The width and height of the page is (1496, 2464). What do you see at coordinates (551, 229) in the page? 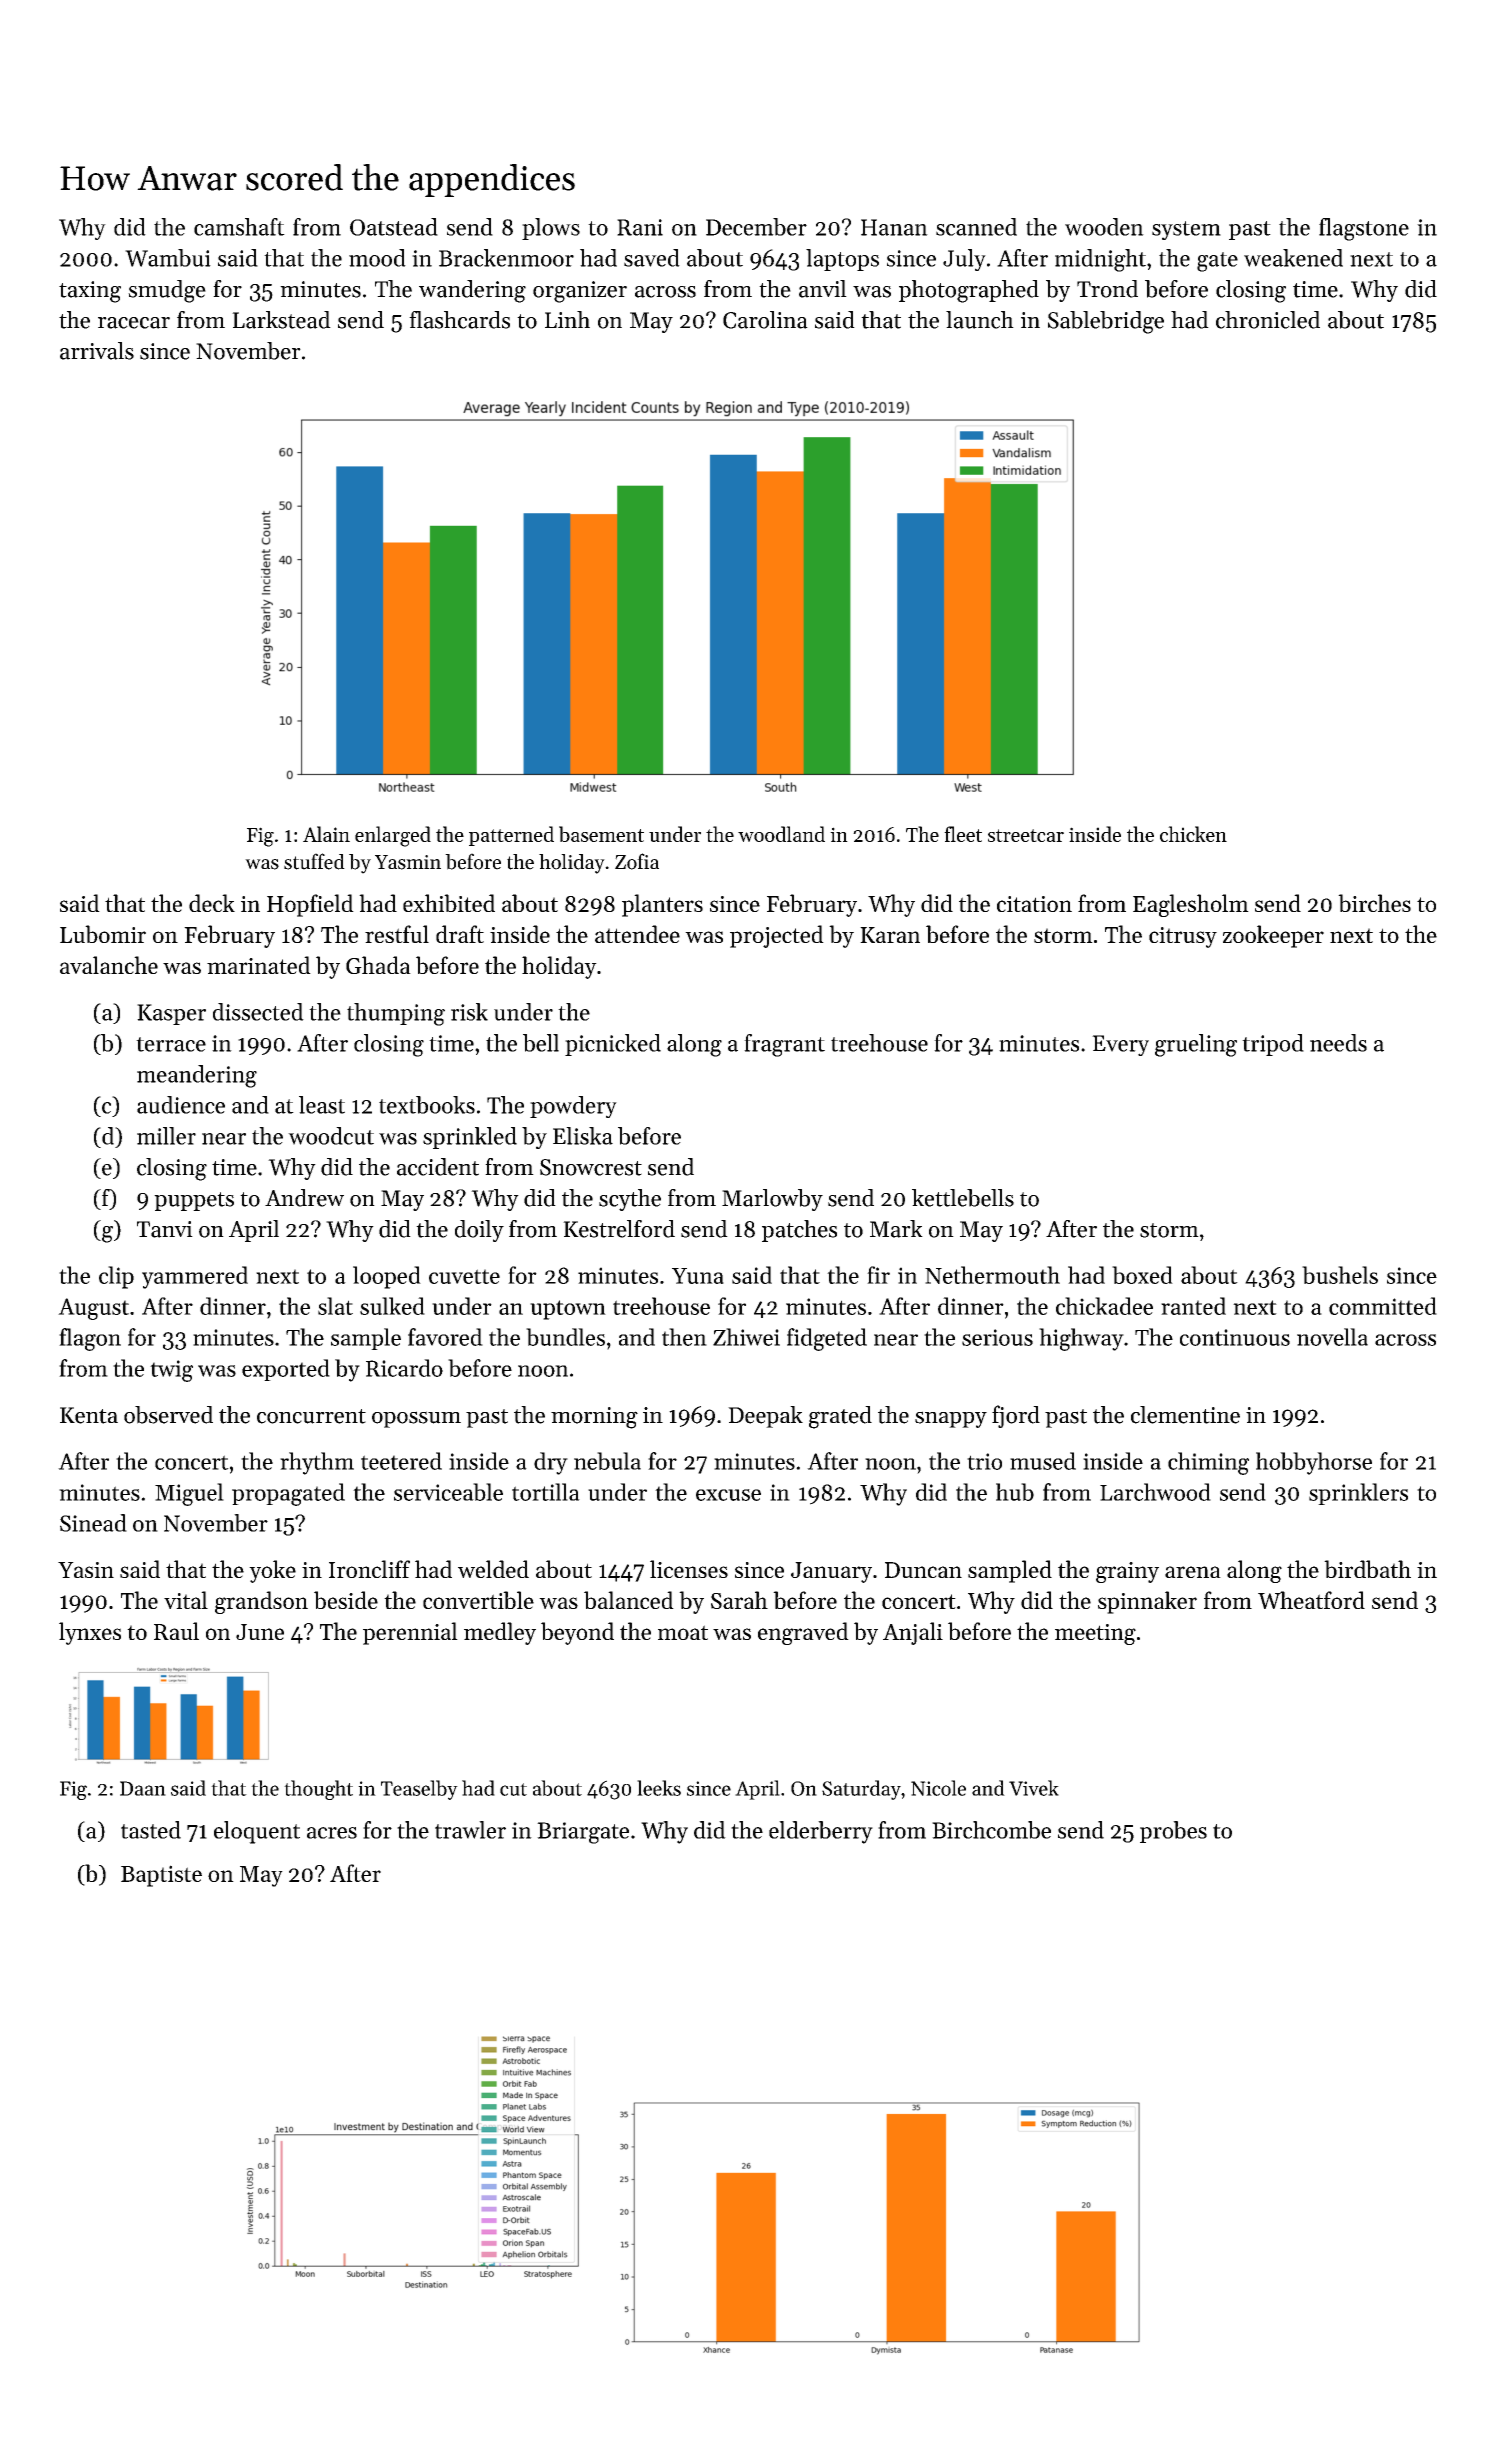
I see `plows` at bounding box center [551, 229].
